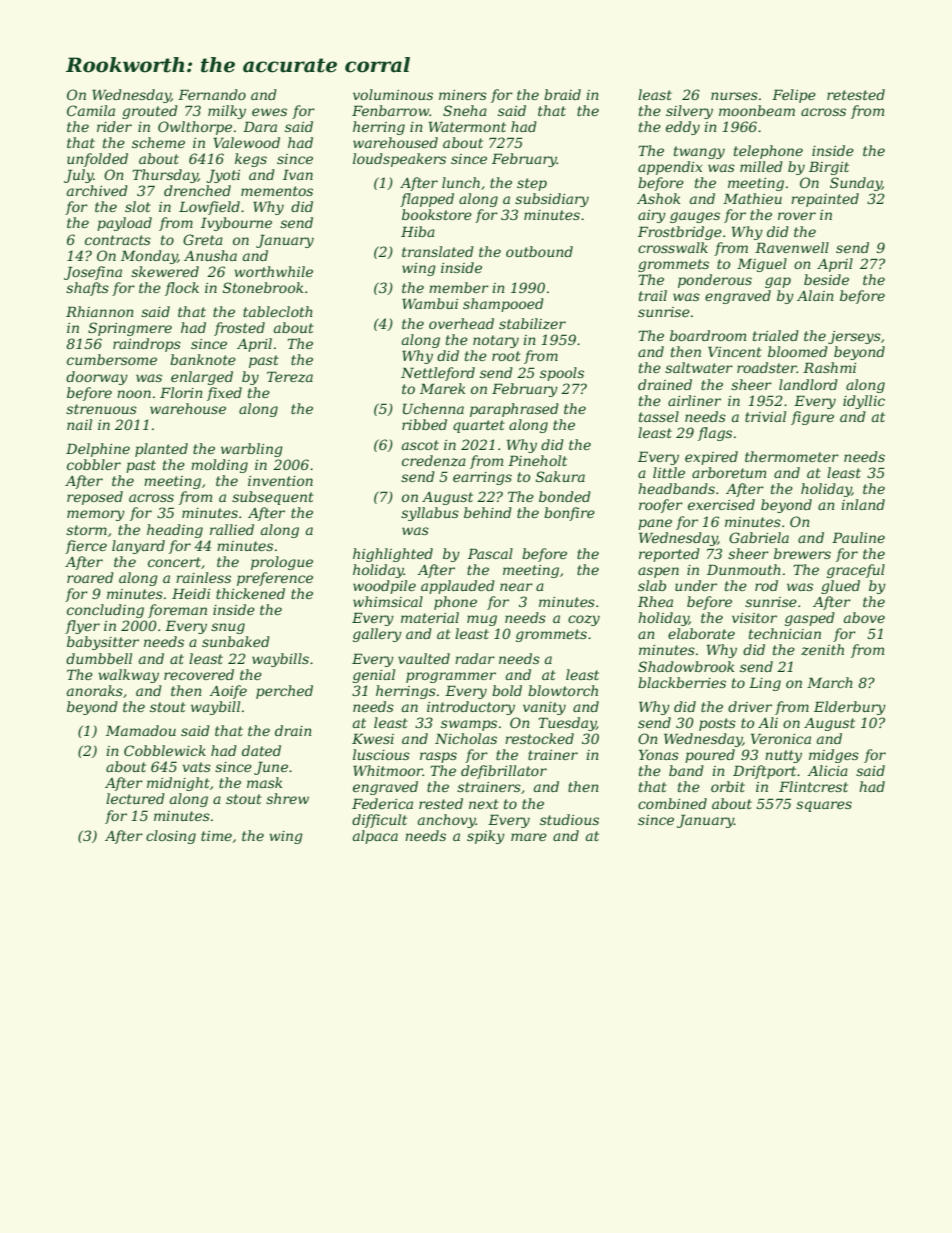  Describe the element at coordinates (420, 445) in the document. I see `ascot` at that location.
